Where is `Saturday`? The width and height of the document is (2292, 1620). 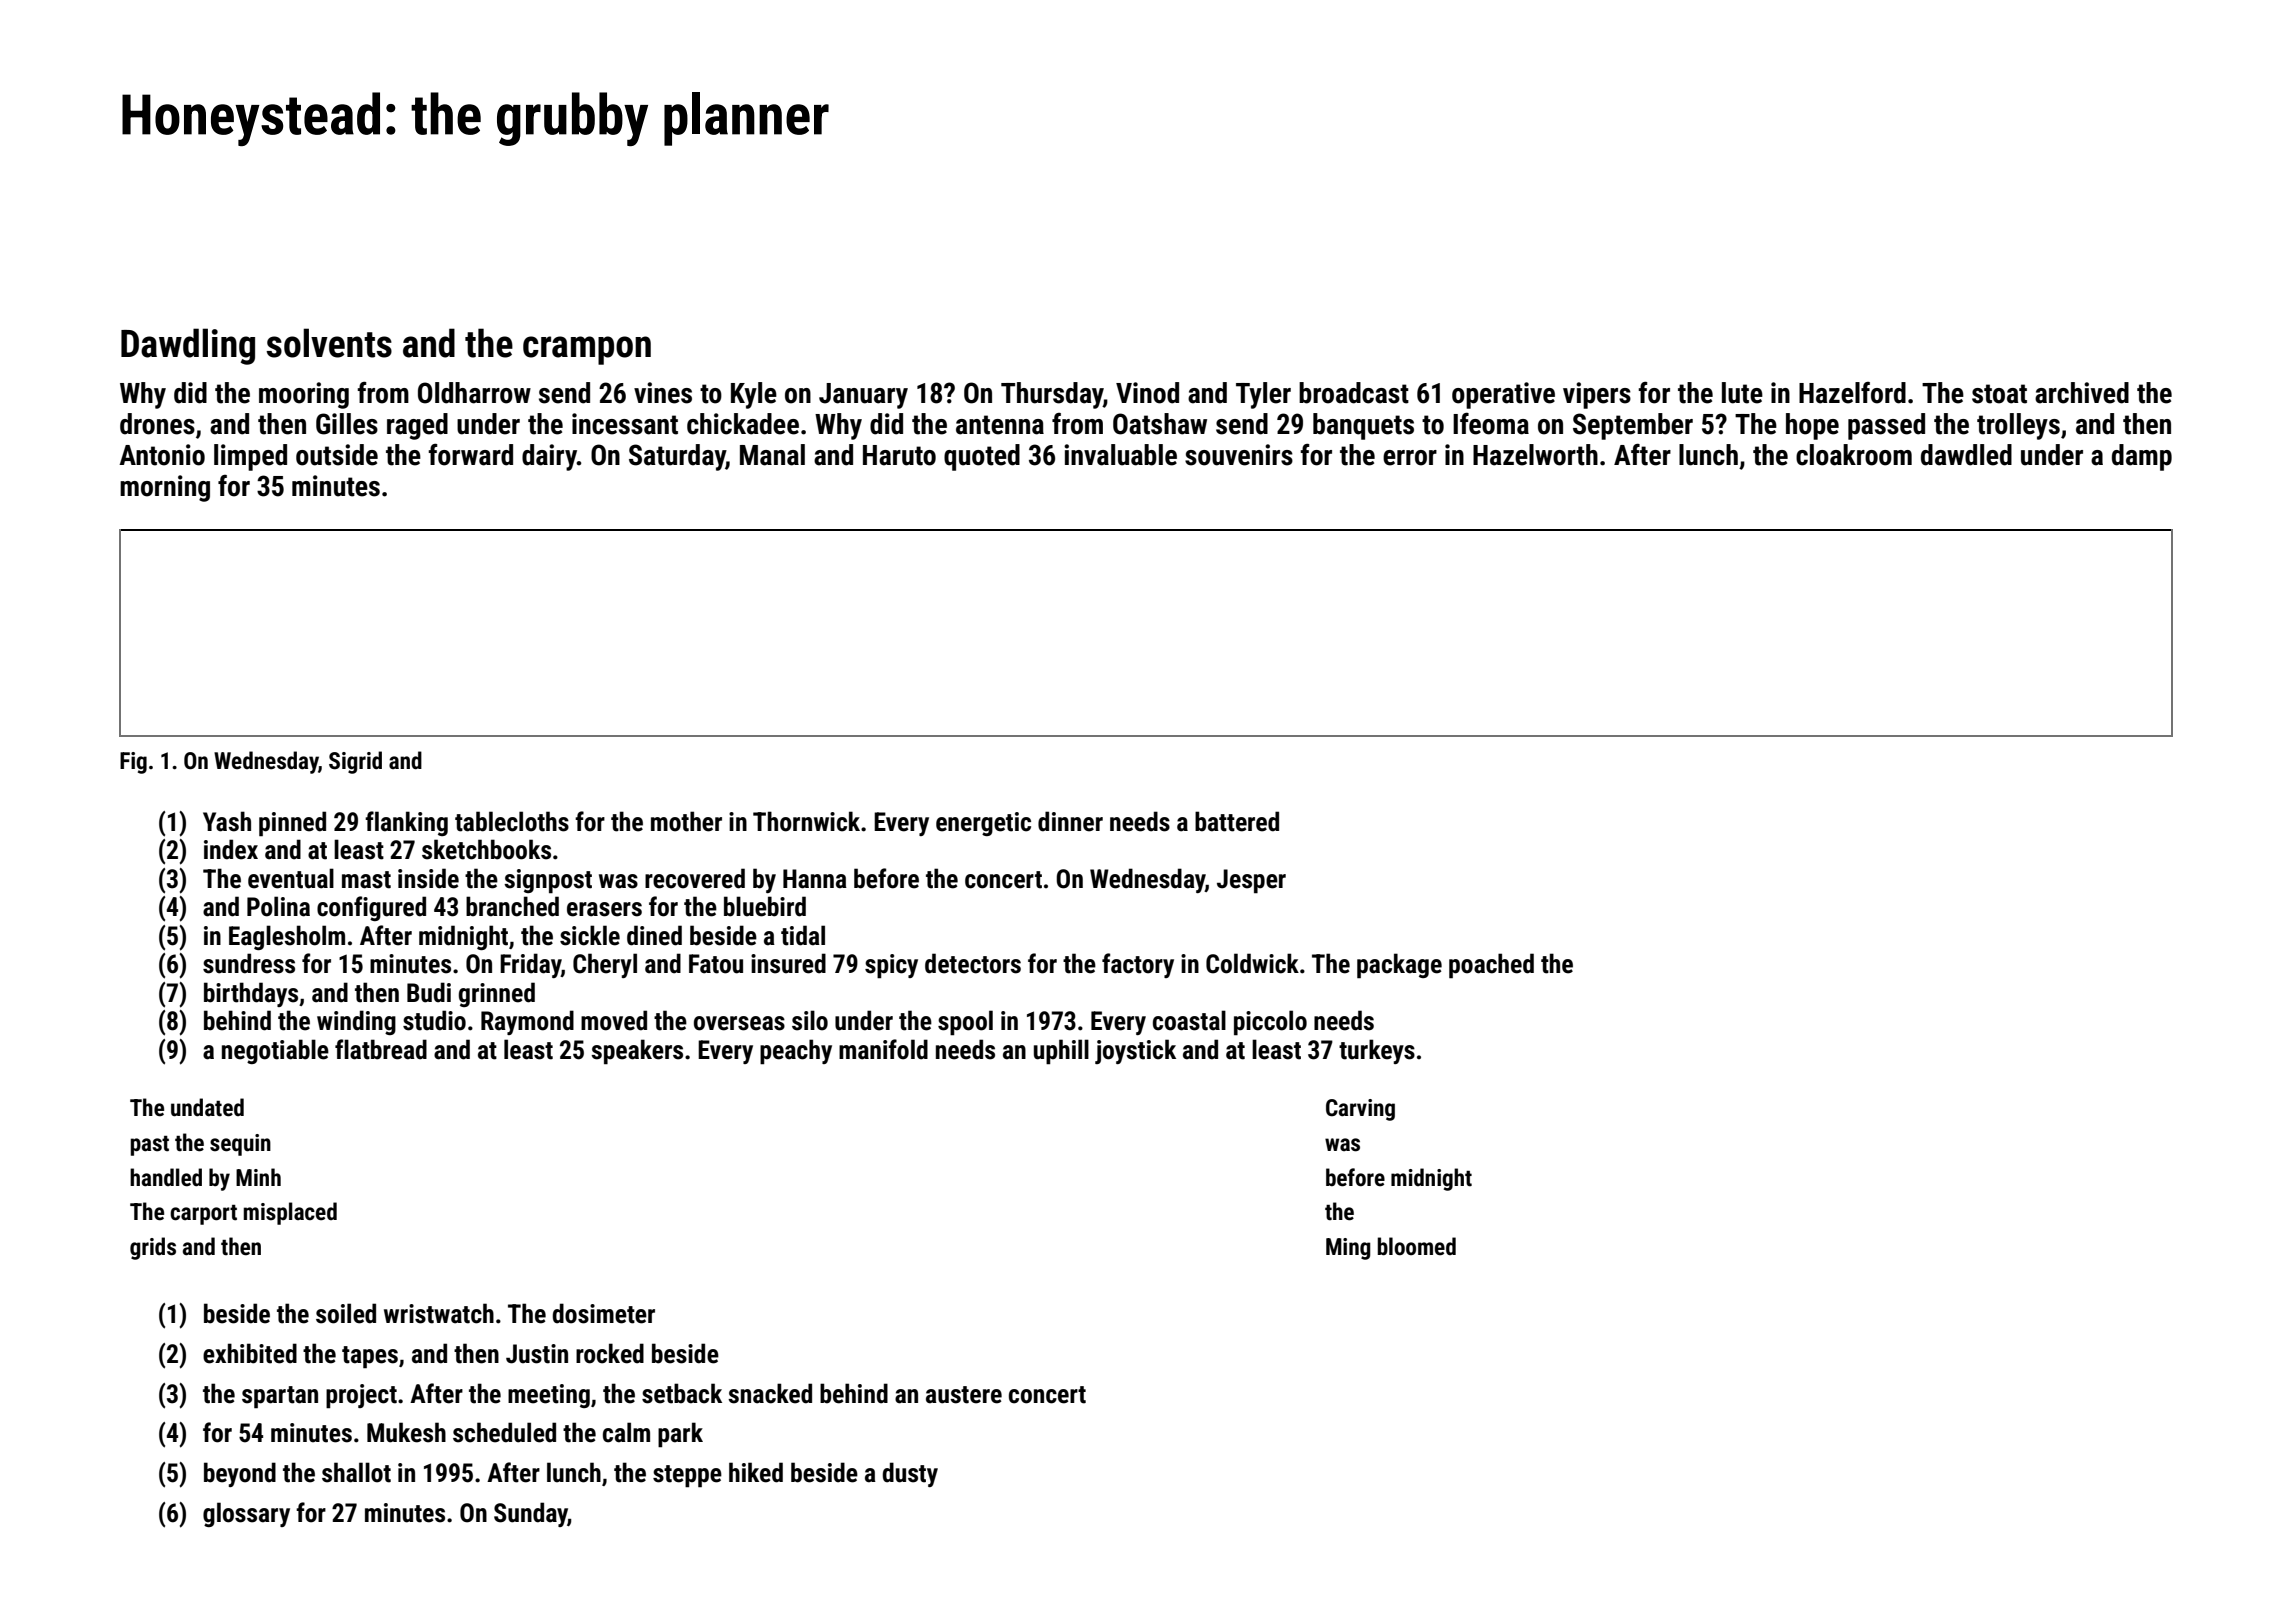
Saturday is located at coordinates (677, 457).
